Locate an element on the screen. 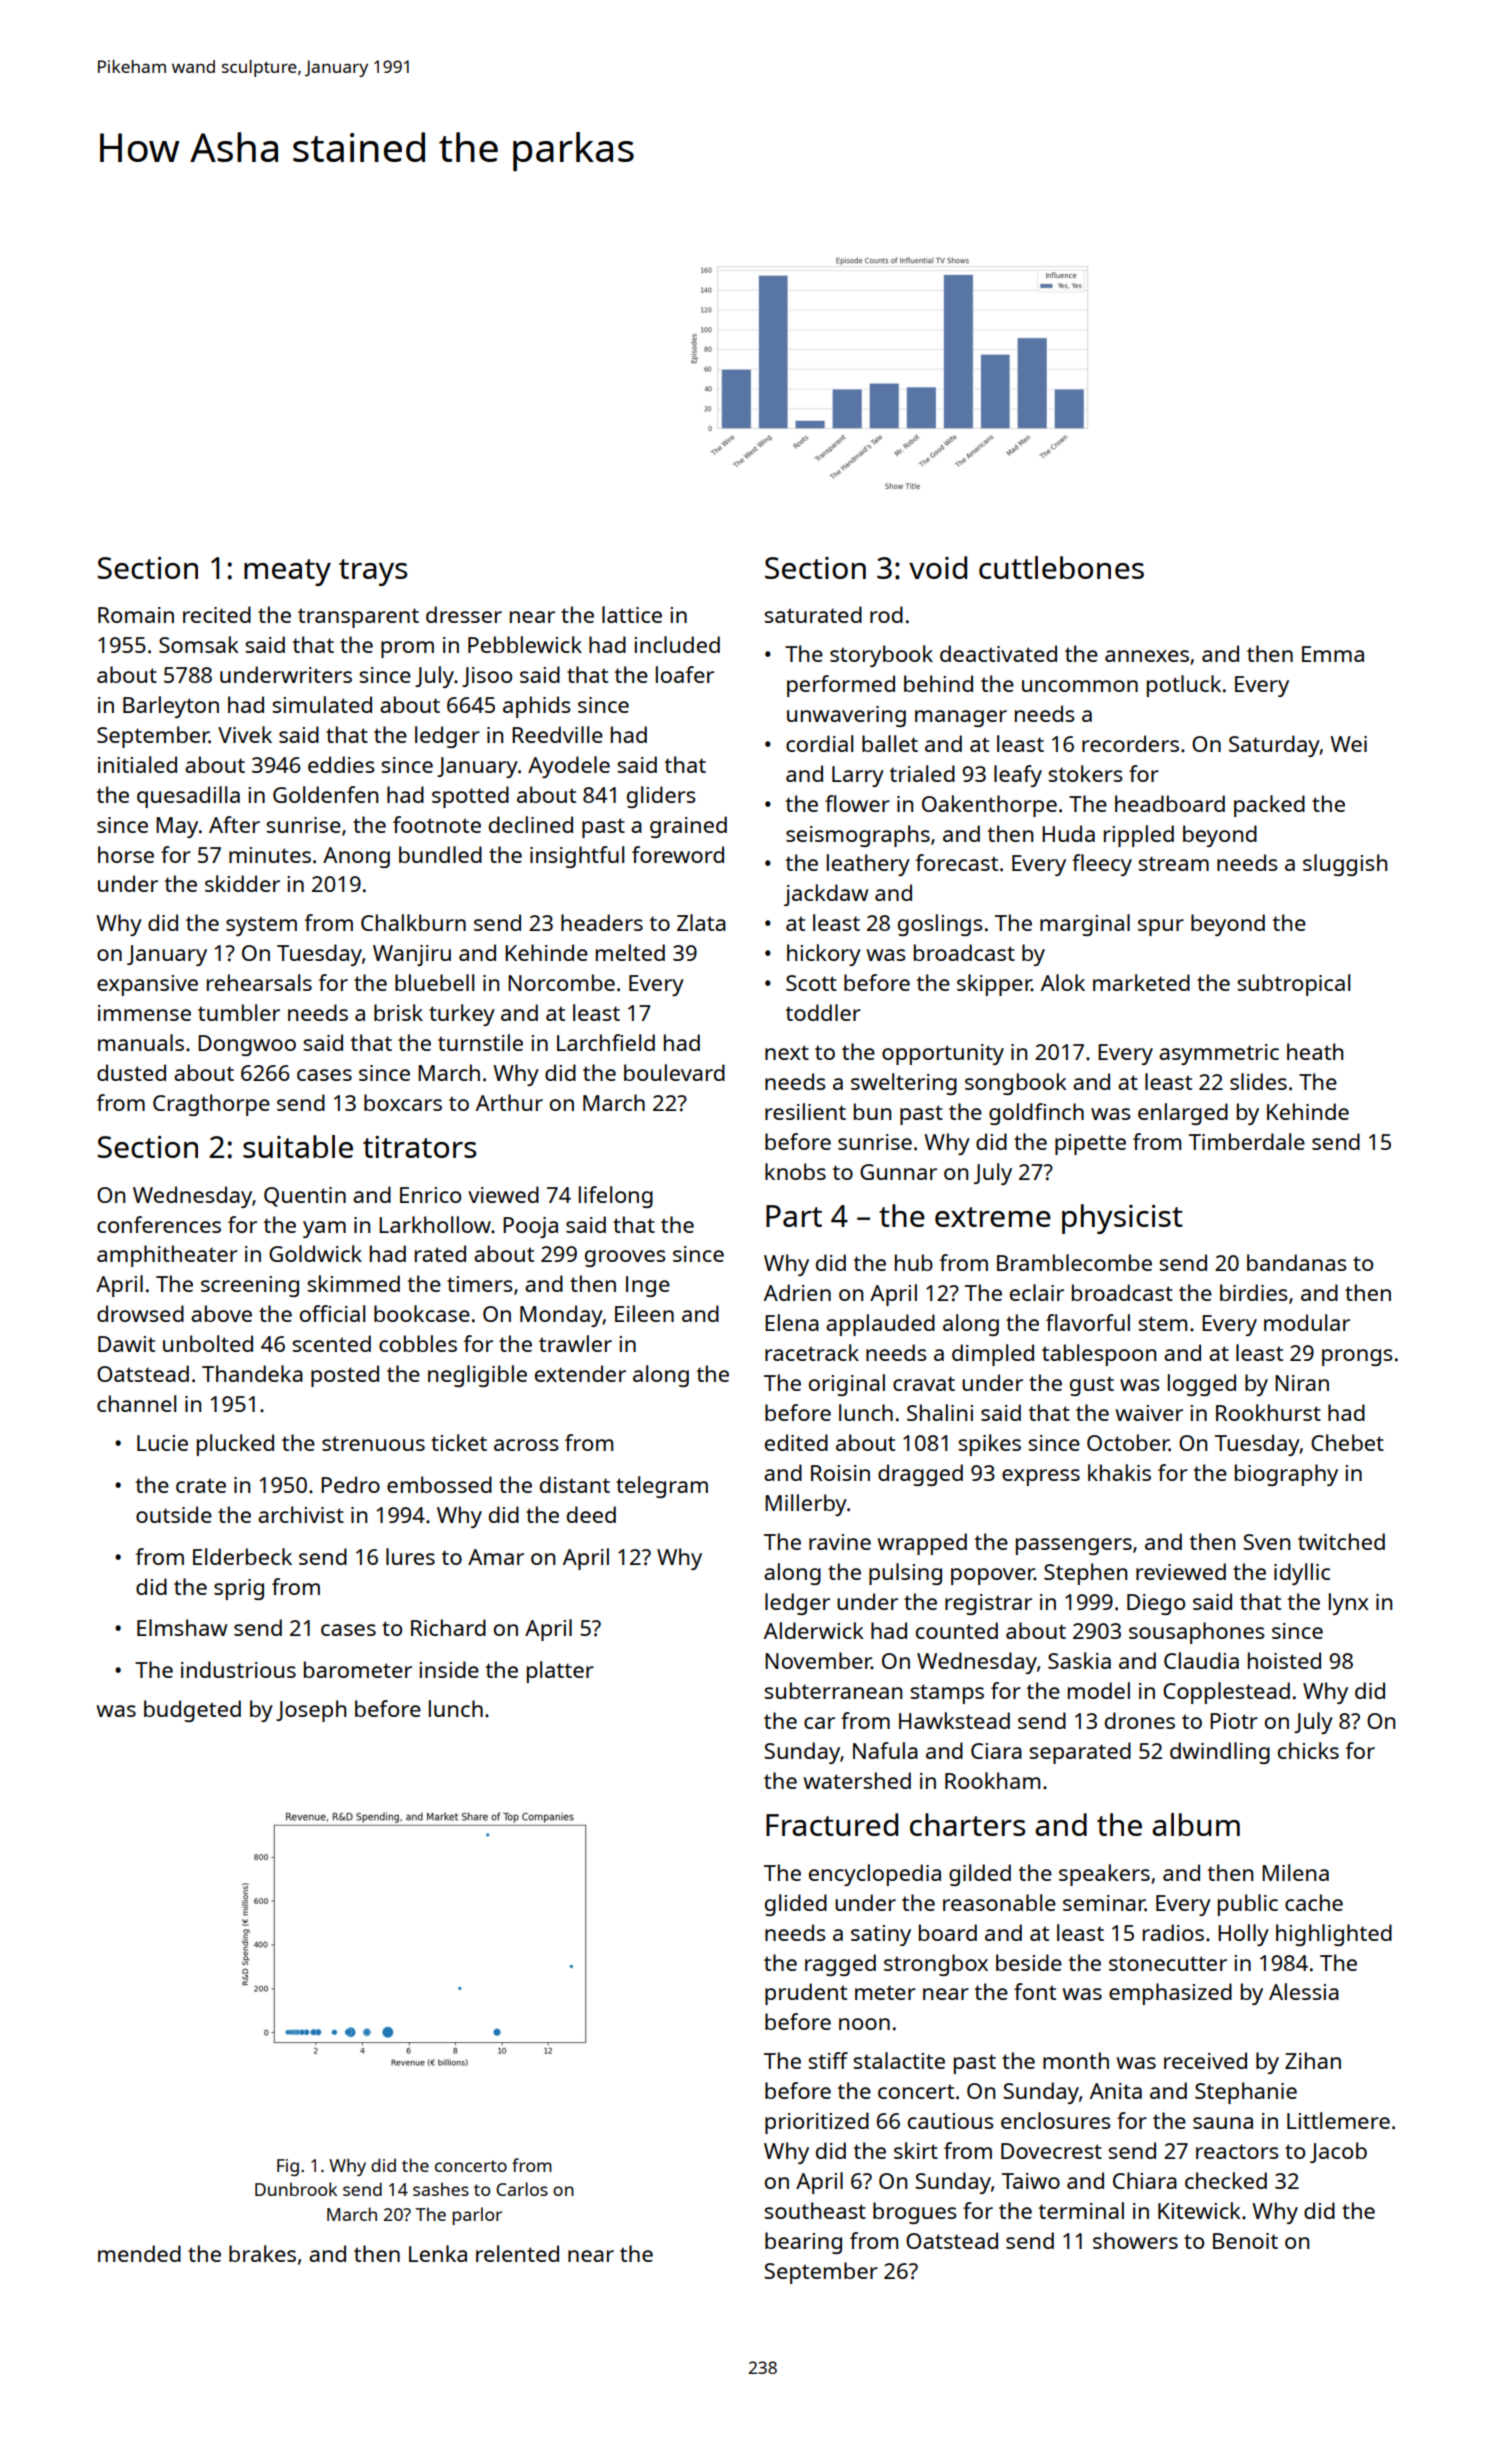 This screenshot has height=2464, width=1496. Emma is located at coordinates (1333, 654).
